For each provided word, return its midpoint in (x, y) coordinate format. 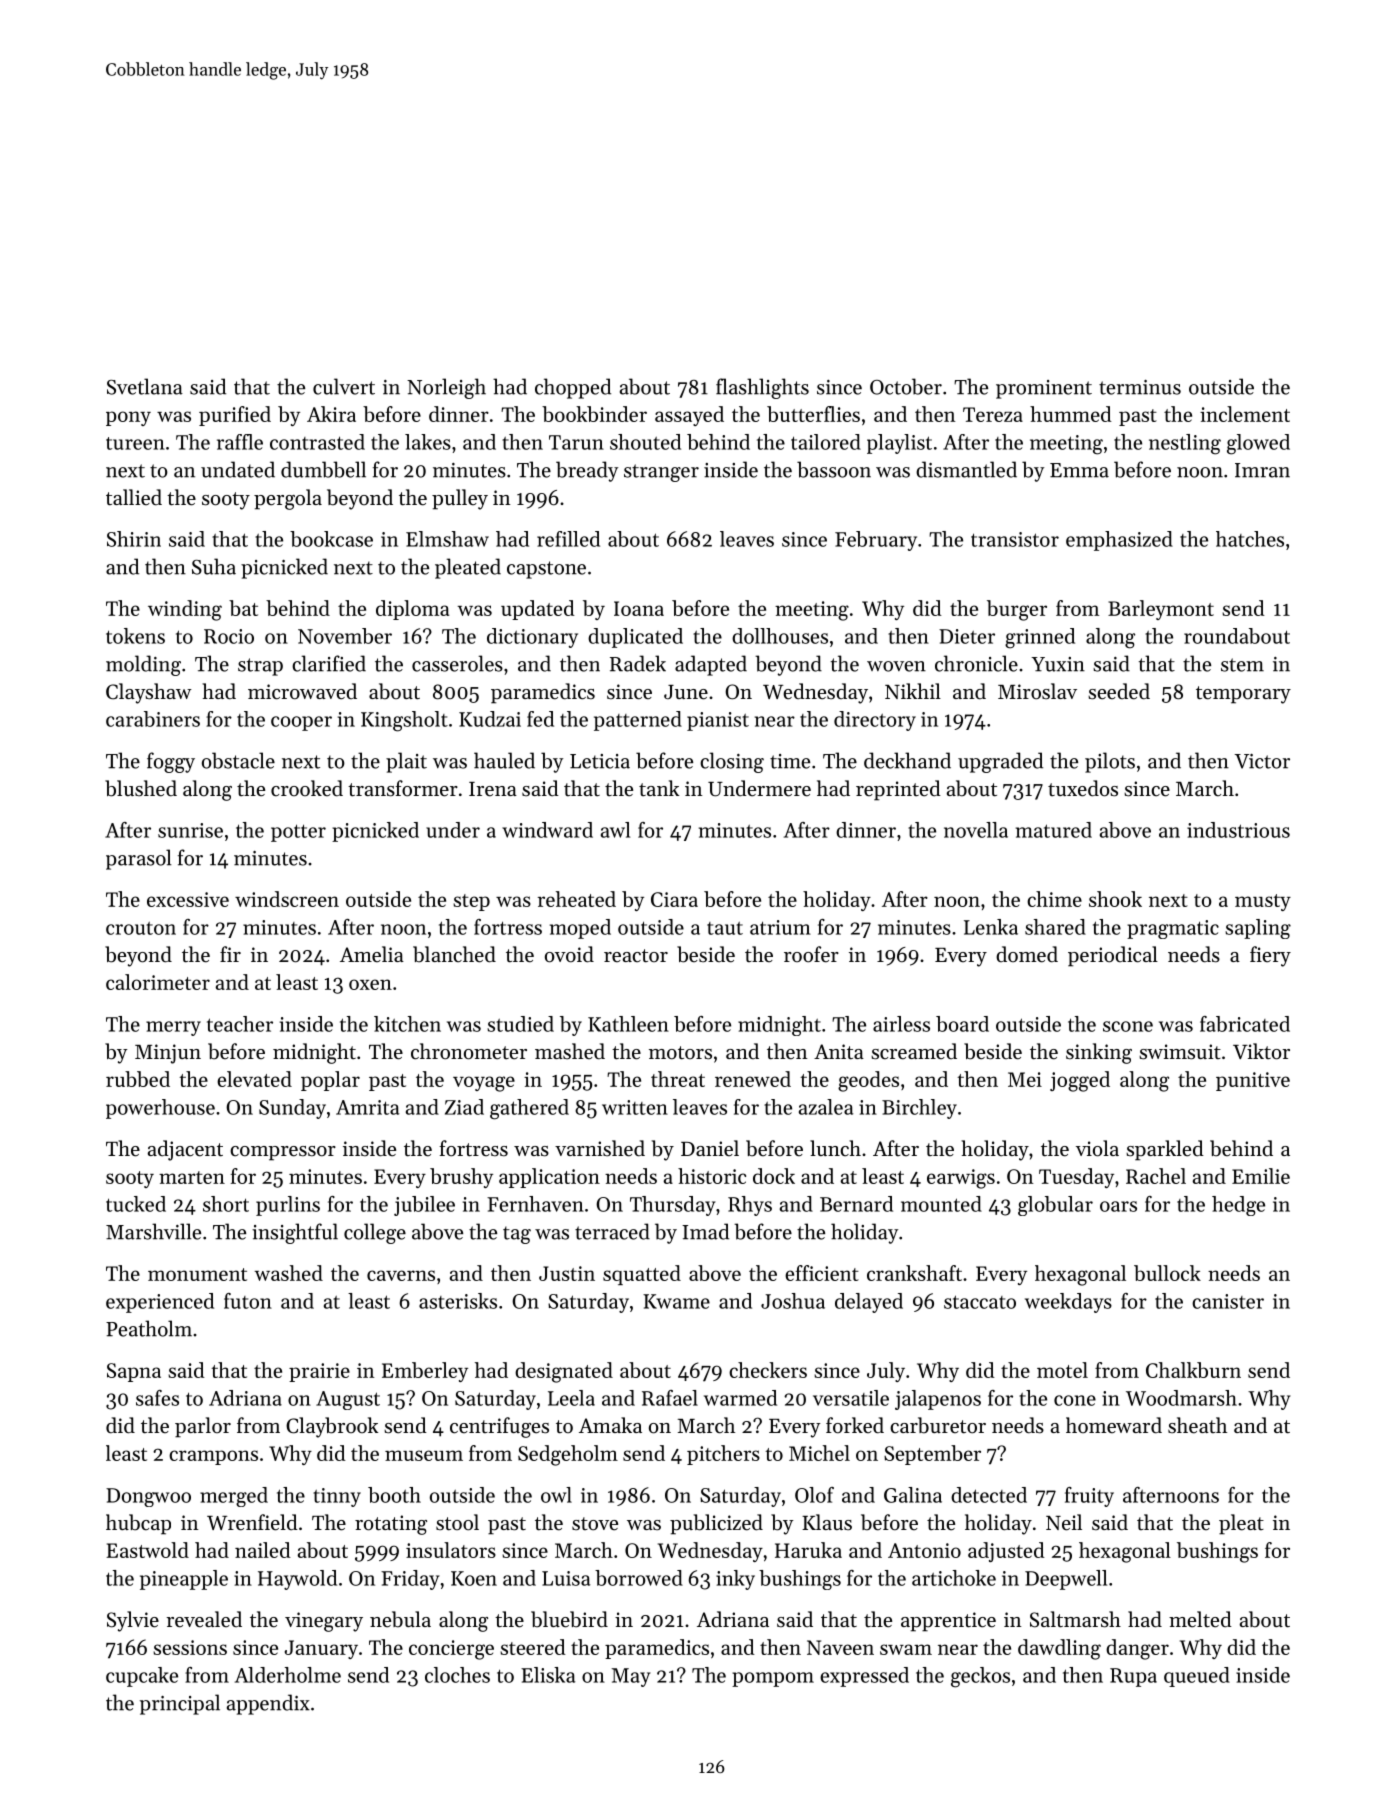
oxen (370, 984)
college (375, 1233)
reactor (636, 956)
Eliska (548, 1675)
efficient (822, 1273)
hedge (1238, 1206)
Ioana (639, 608)
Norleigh (446, 388)
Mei (1025, 1079)
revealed (204, 1619)
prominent (1044, 389)
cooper (301, 723)
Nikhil (913, 691)
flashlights (762, 388)
